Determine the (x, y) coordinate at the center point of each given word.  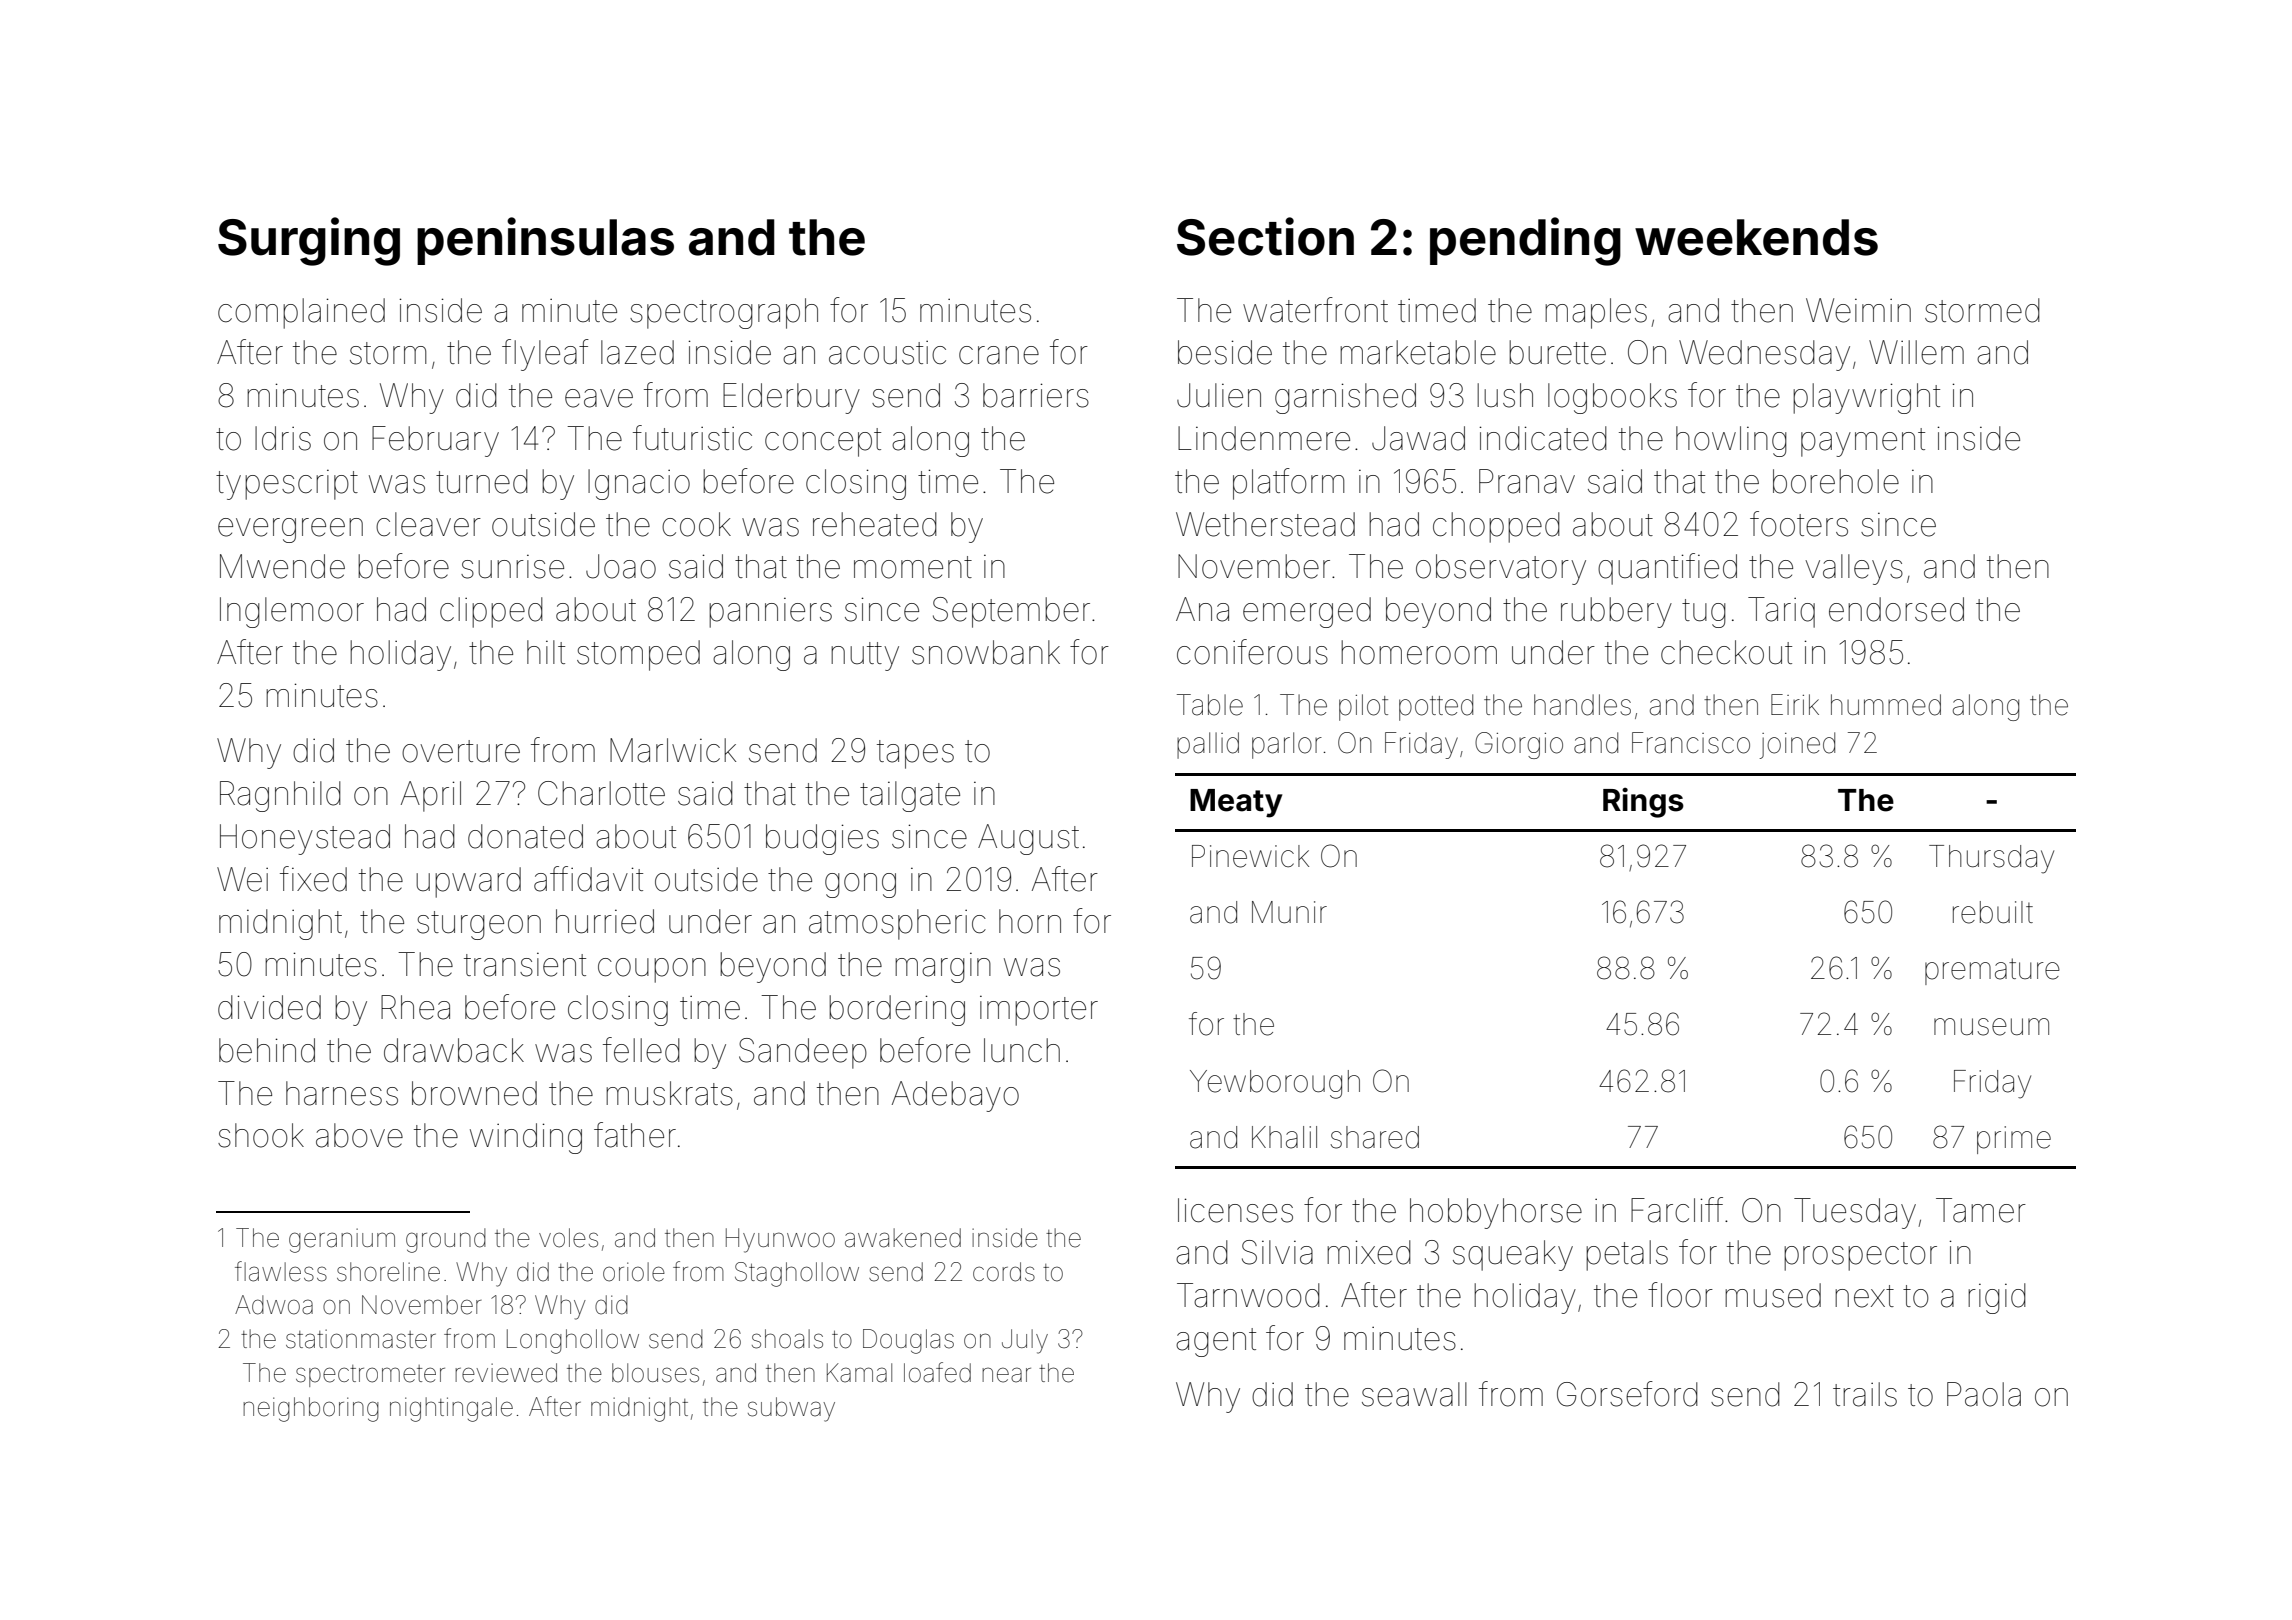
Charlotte (601, 793)
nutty (865, 656)
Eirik (1795, 704)
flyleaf (545, 355)
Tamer (1981, 1210)
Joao (621, 566)
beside (1225, 352)
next (1864, 1296)
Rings (1643, 802)
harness (342, 1093)
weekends (1756, 237)
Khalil (1284, 1137)
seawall (1414, 1394)
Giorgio (1519, 745)
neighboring (311, 1409)
